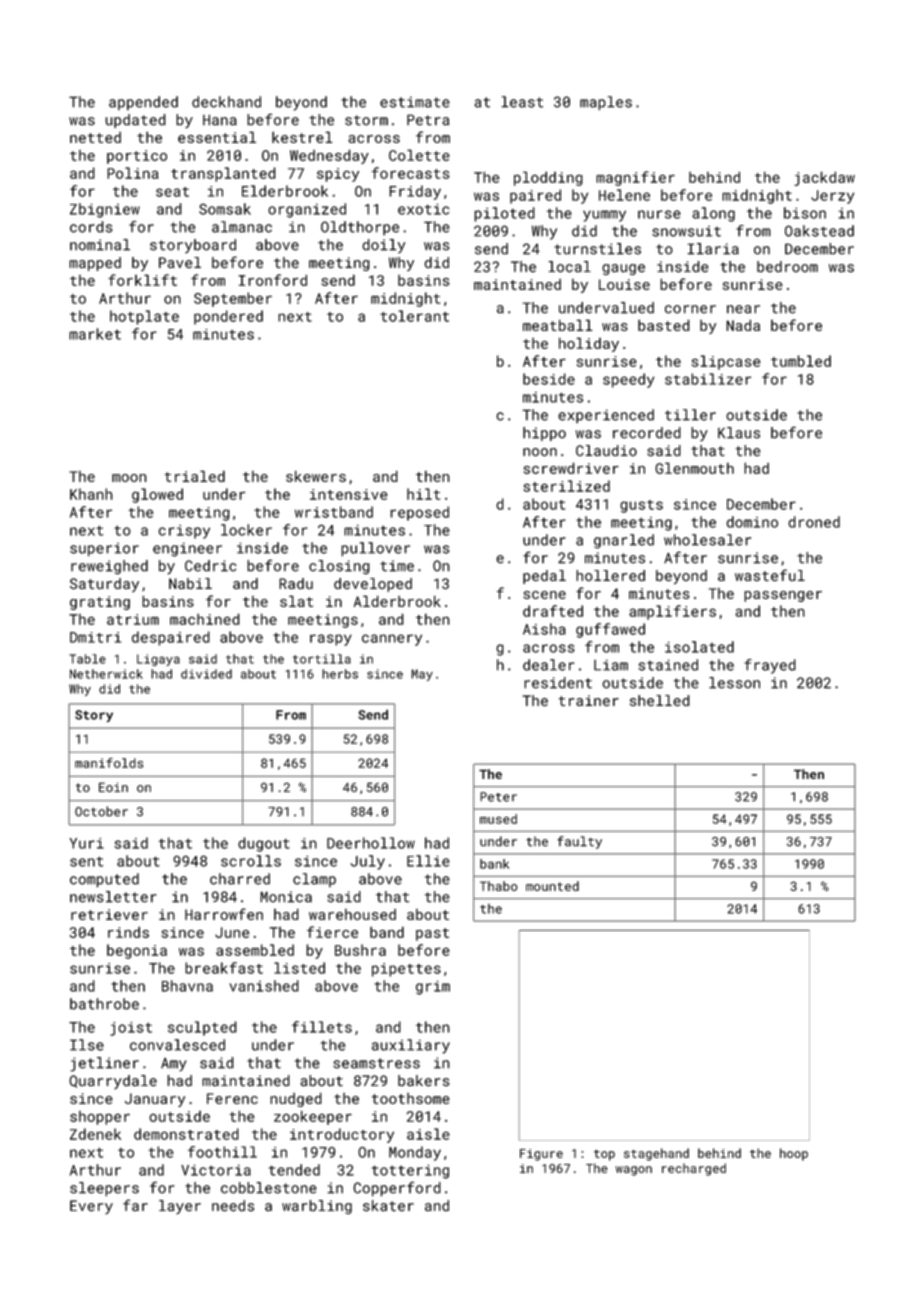  Describe the element at coordinates (794, 1154) in the screenshot. I see `hoop` at that location.
